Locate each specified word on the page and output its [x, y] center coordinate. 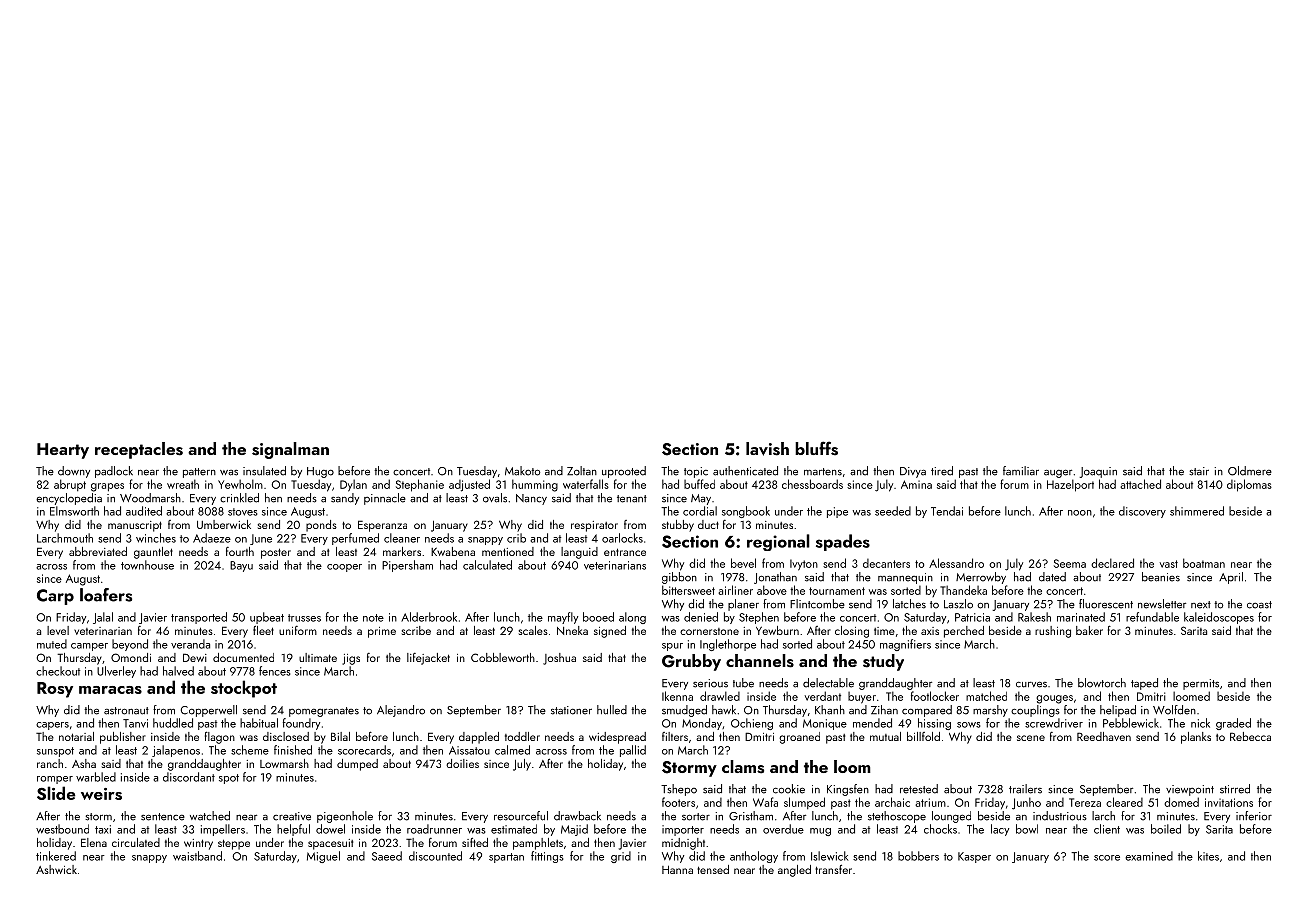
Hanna [677, 869]
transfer [833, 869]
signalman [290, 450]
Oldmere [1250, 471]
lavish [767, 449]
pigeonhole [345, 817]
